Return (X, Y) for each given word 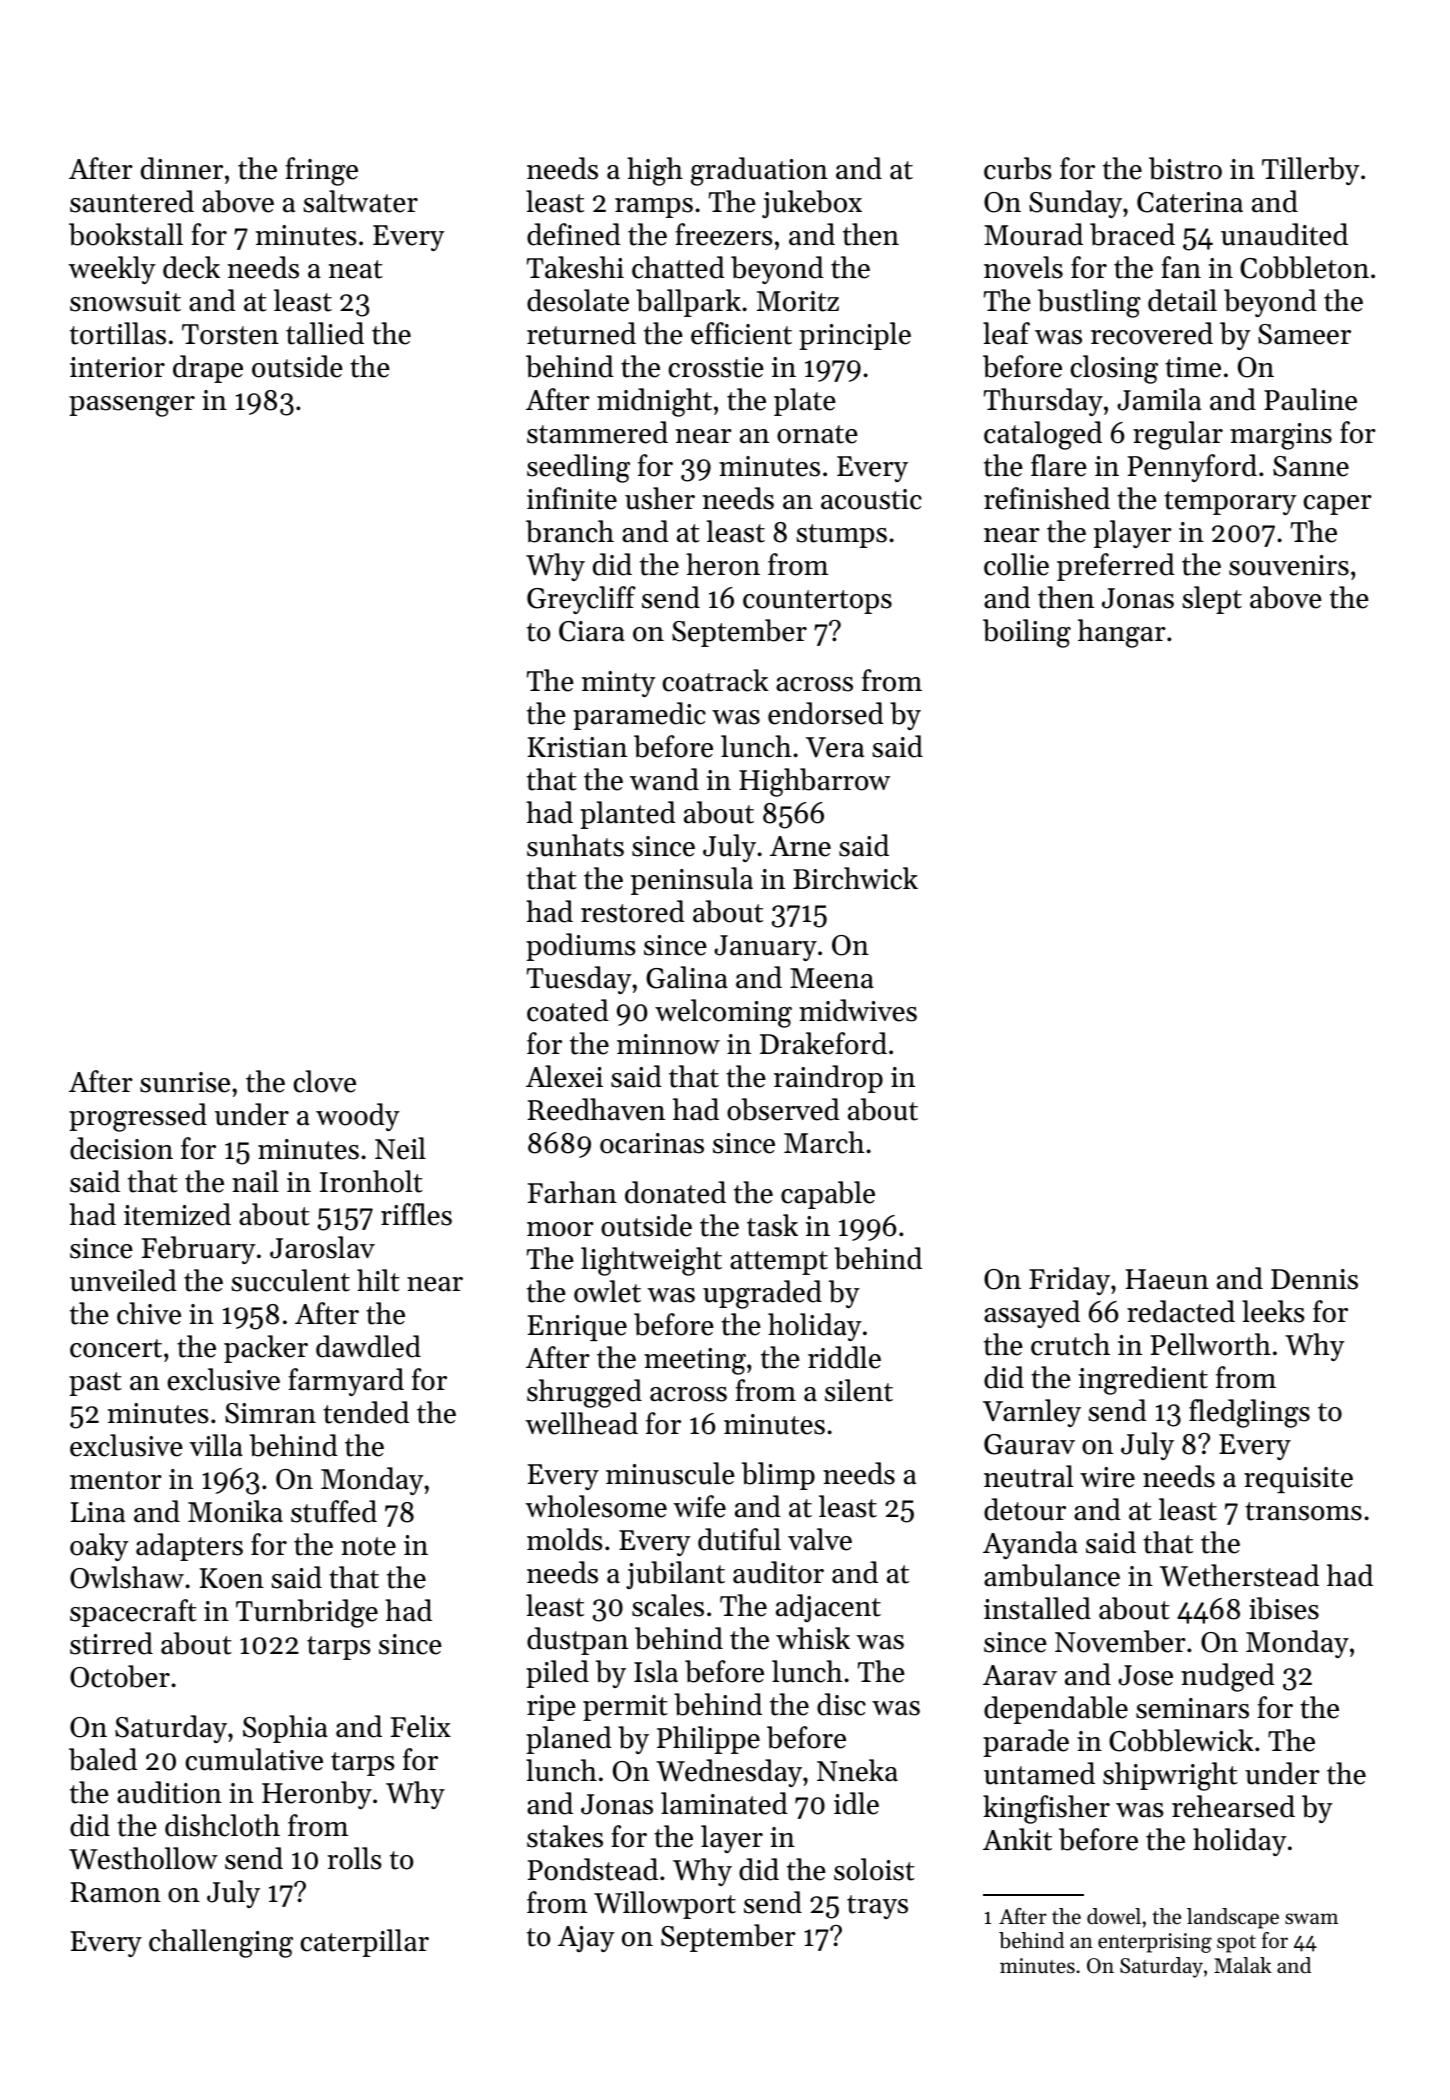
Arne (800, 846)
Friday (1069, 1281)
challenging (221, 1943)
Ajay (586, 1939)
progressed (138, 1117)
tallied (325, 333)
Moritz (798, 301)
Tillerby (1311, 171)
